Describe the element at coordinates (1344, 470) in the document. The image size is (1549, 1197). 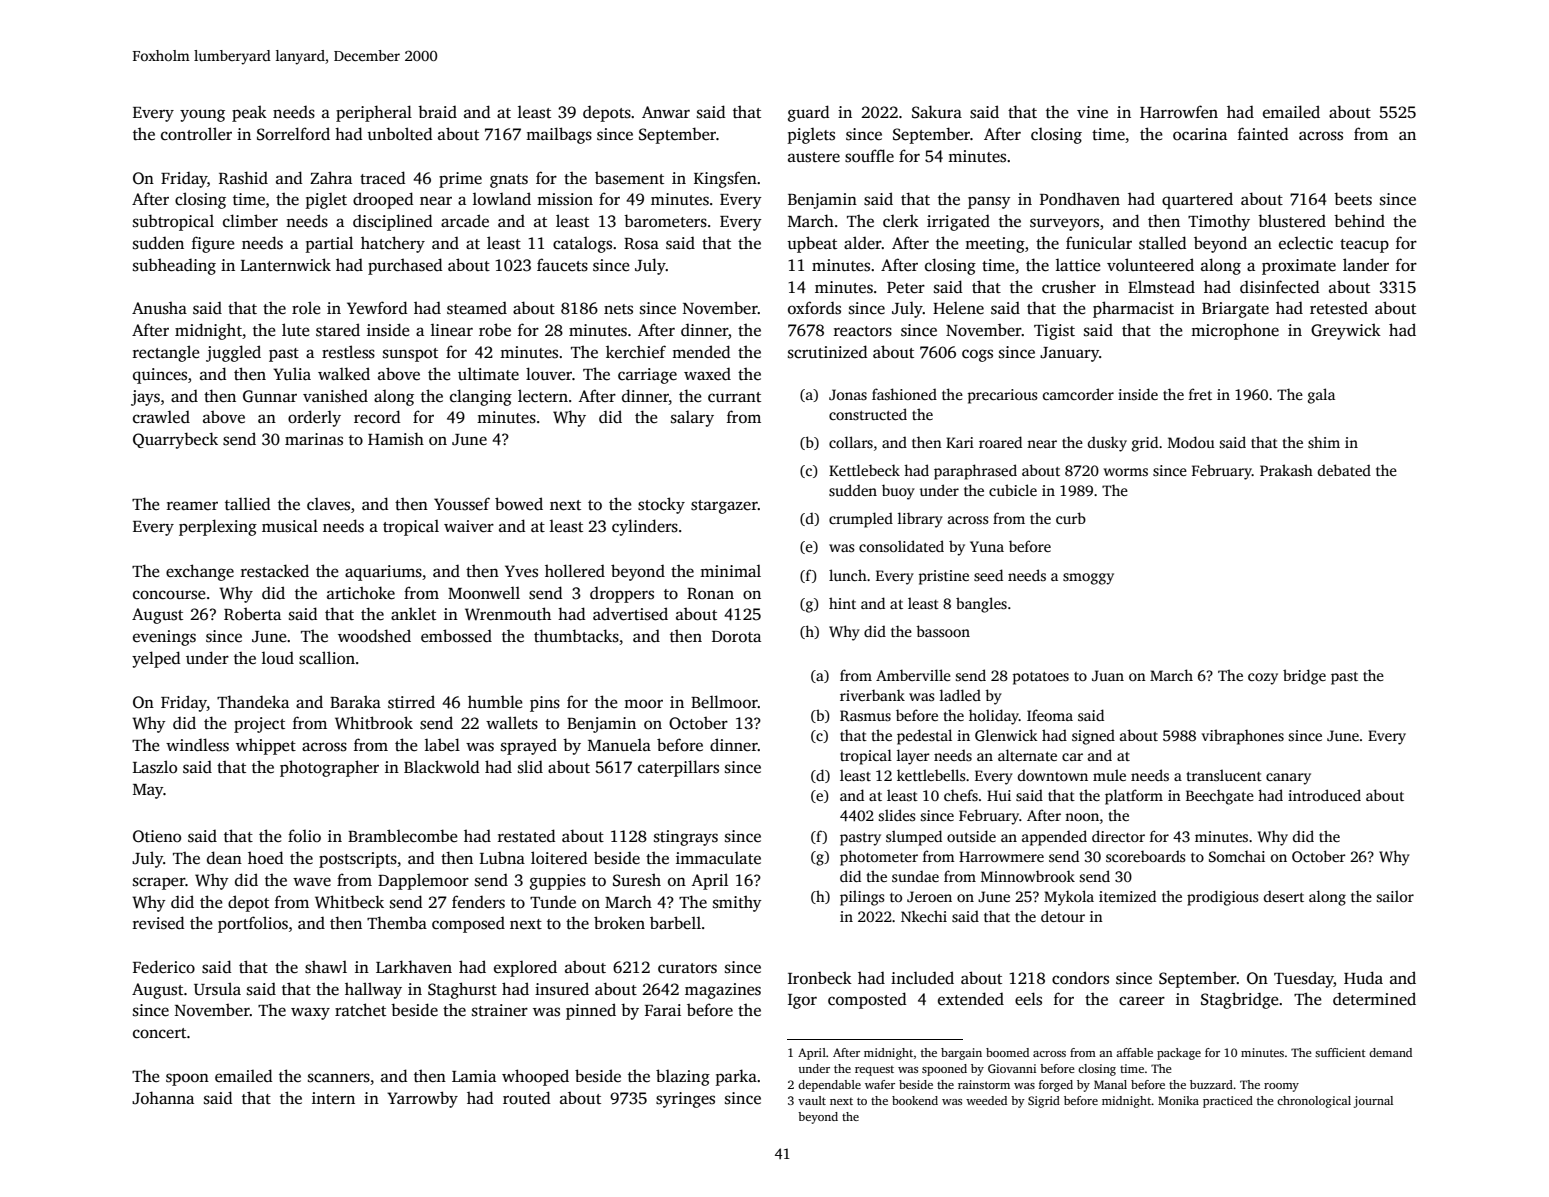
I see `debated` at that location.
